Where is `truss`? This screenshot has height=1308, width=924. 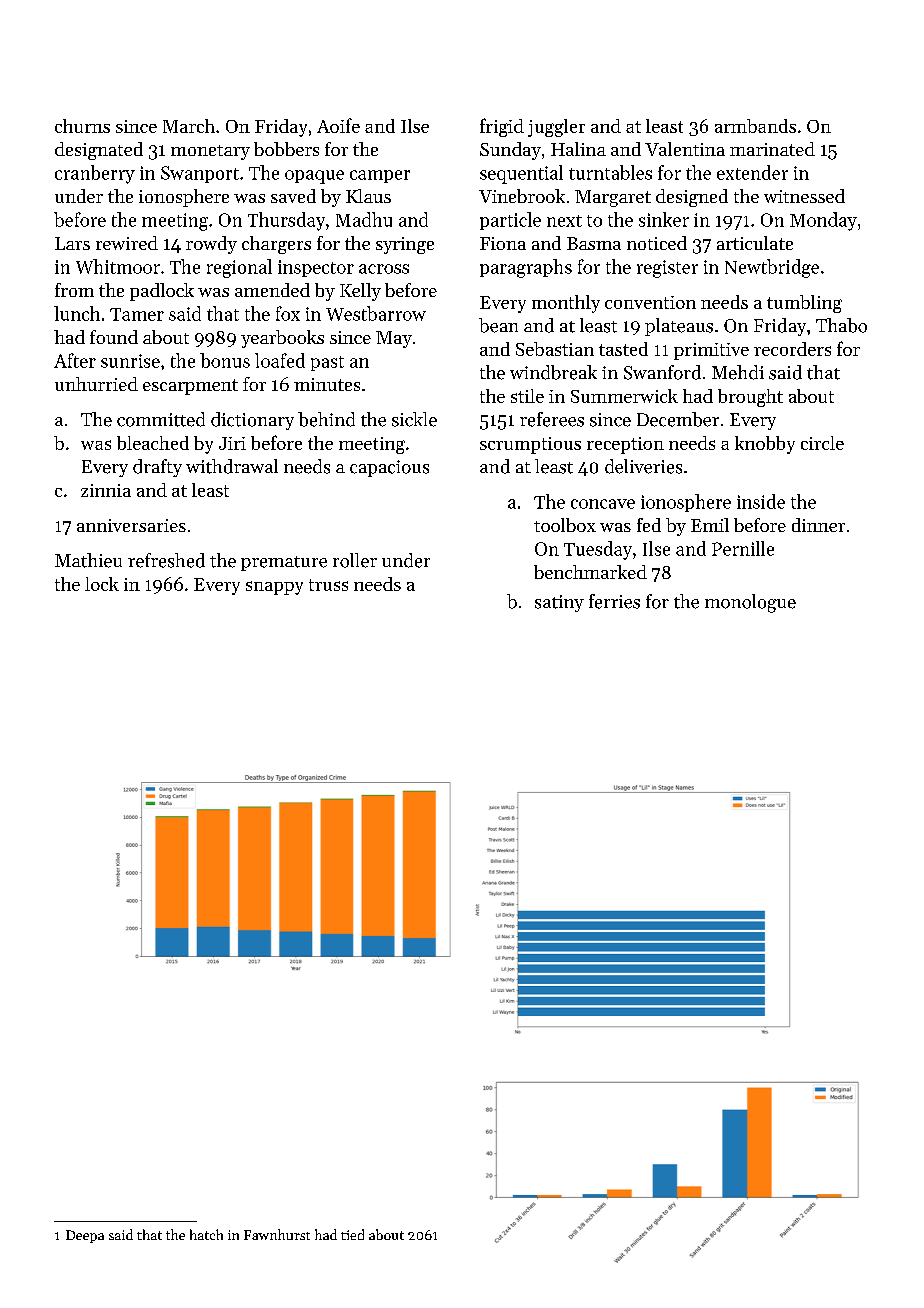
truss is located at coordinates (328, 585).
